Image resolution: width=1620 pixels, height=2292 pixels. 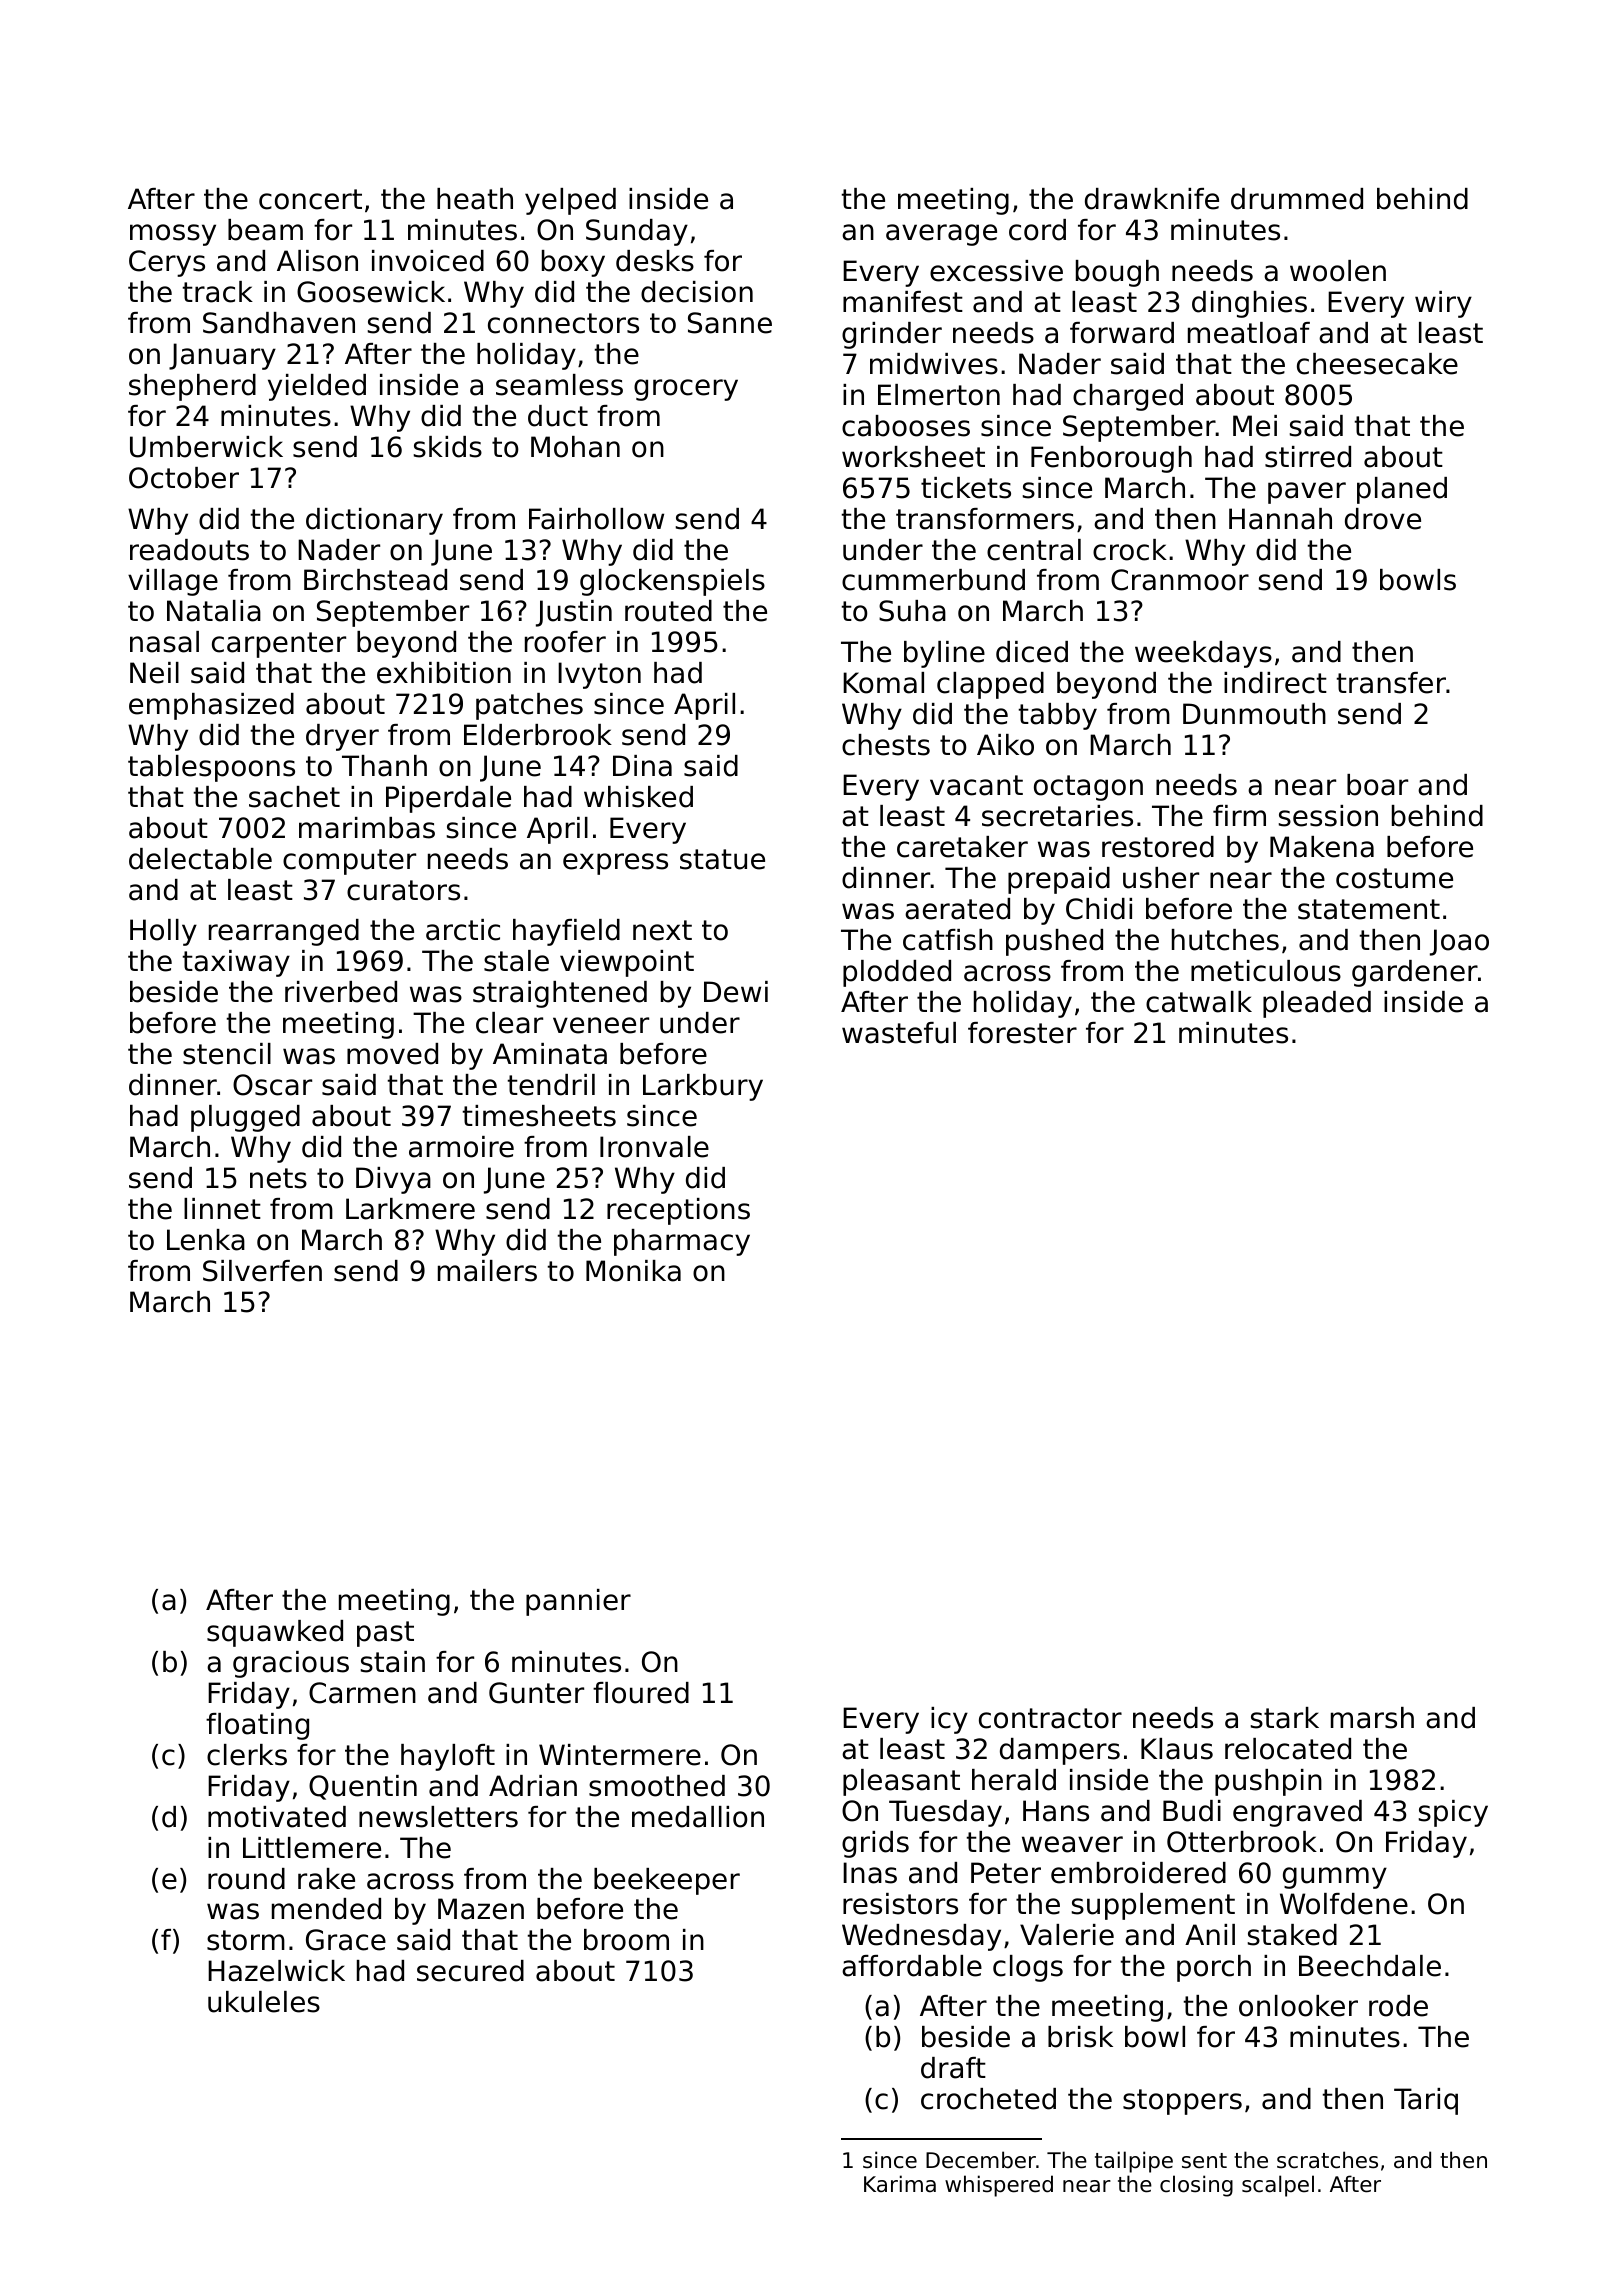 I want to click on spicy, so click(x=1453, y=1813).
